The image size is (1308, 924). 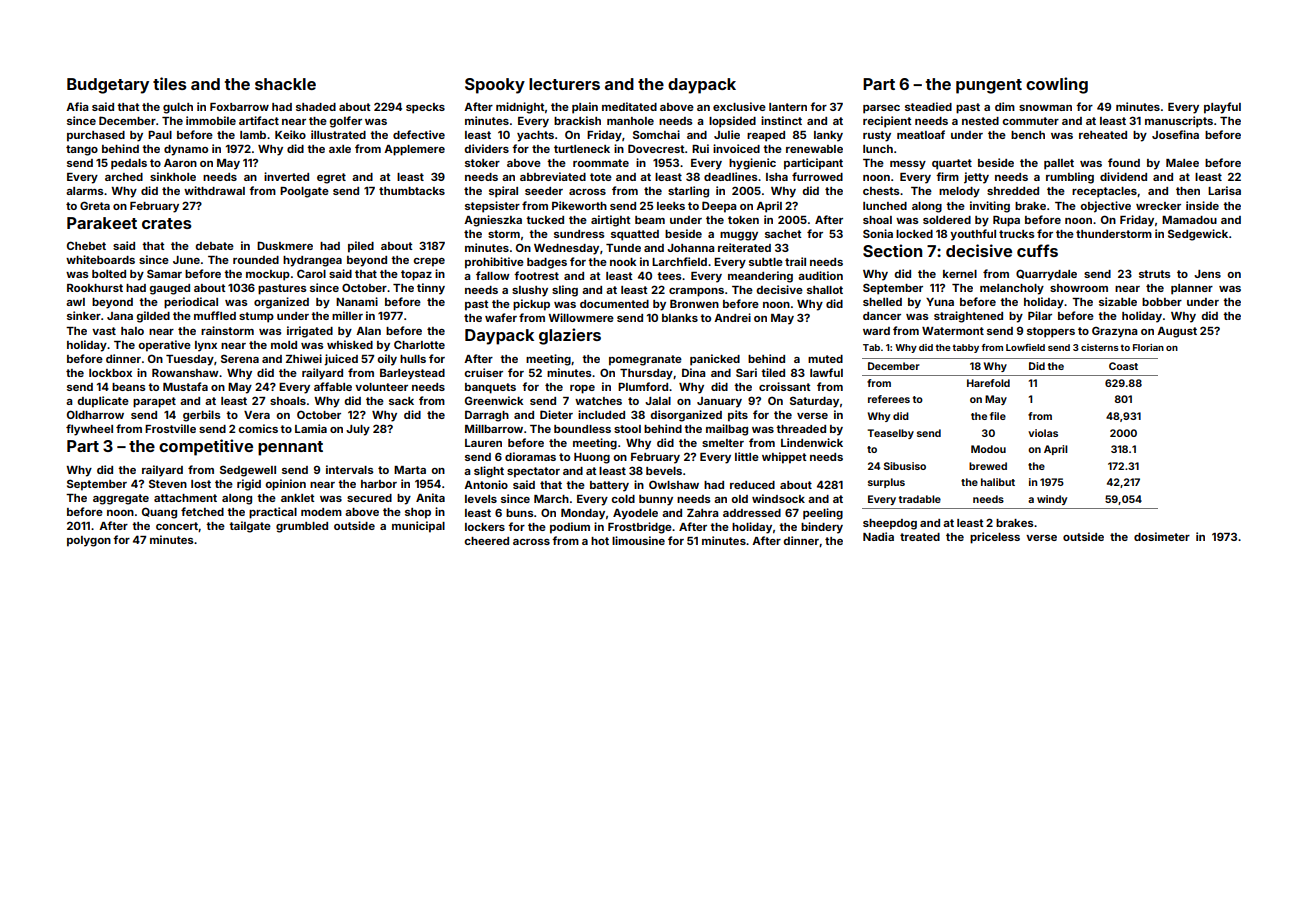 What do you see at coordinates (1202, 205) in the page?
I see `inside` at bounding box center [1202, 205].
